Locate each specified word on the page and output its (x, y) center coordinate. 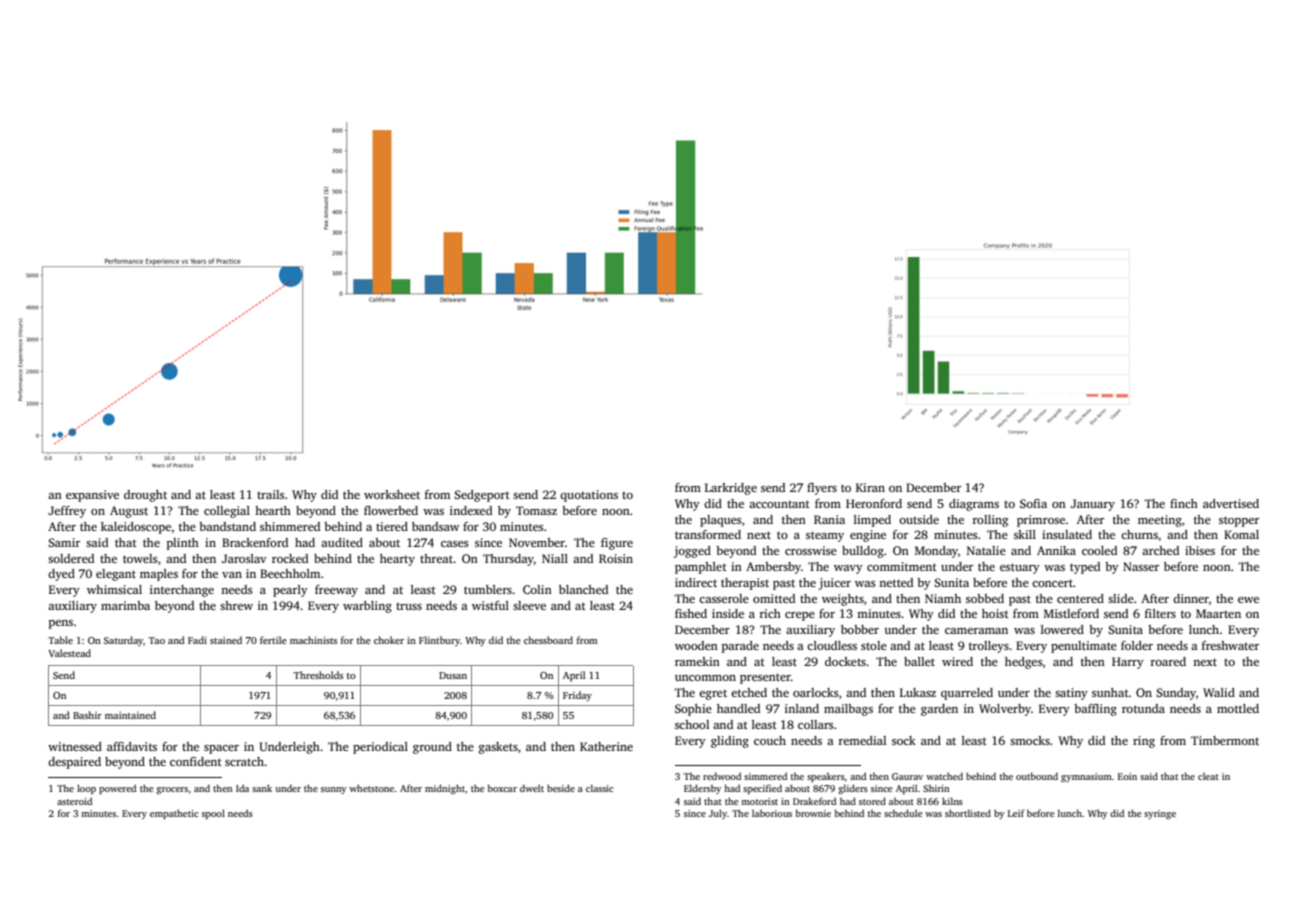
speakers (826, 777)
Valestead (69, 653)
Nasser (1141, 566)
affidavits (132, 746)
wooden (696, 645)
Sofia (1033, 503)
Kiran (870, 487)
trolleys (989, 647)
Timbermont (1225, 740)
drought (145, 496)
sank (262, 788)
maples (159, 575)
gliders (853, 789)
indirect (696, 582)
